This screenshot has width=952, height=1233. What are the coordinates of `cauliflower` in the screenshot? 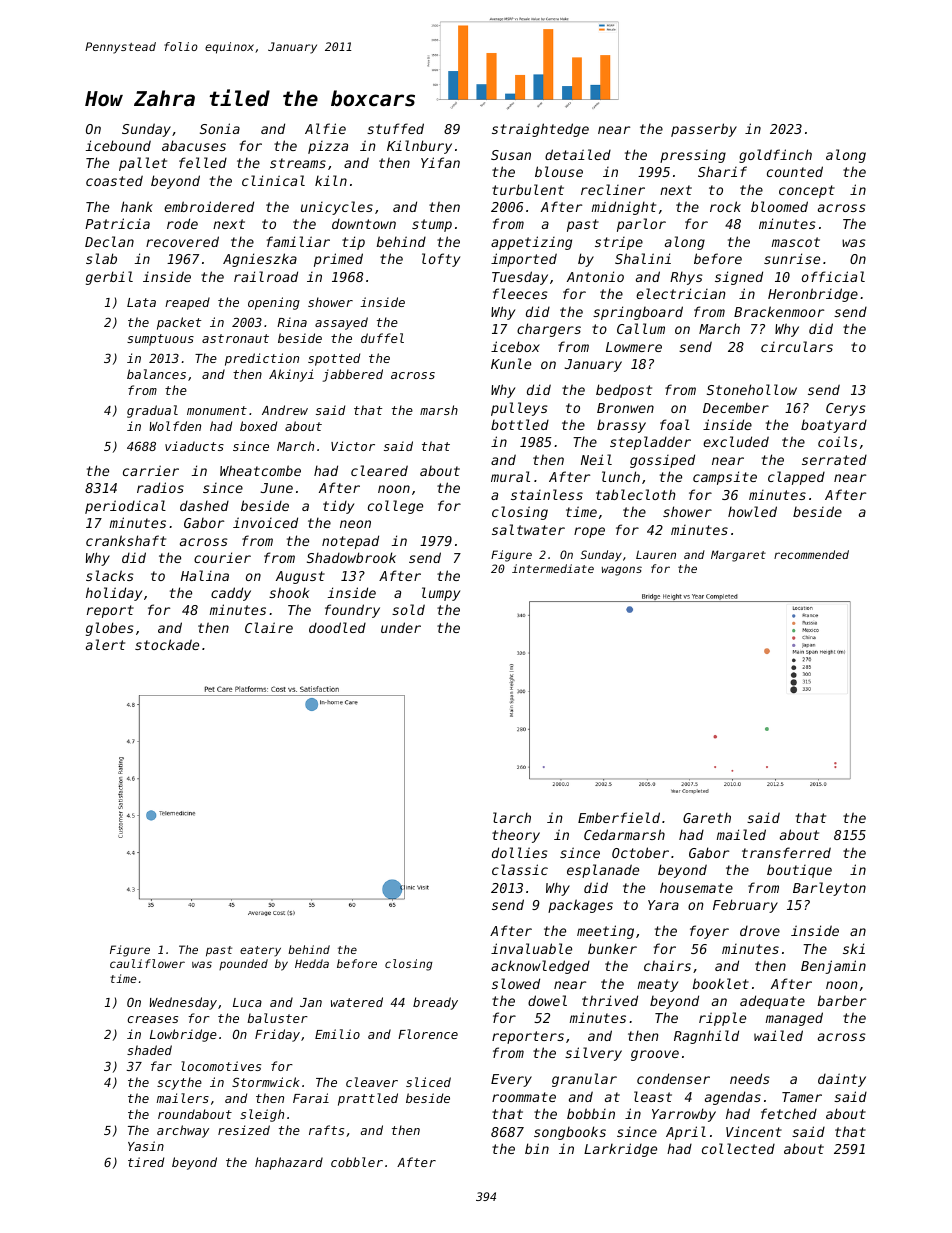 It's located at (147, 963).
